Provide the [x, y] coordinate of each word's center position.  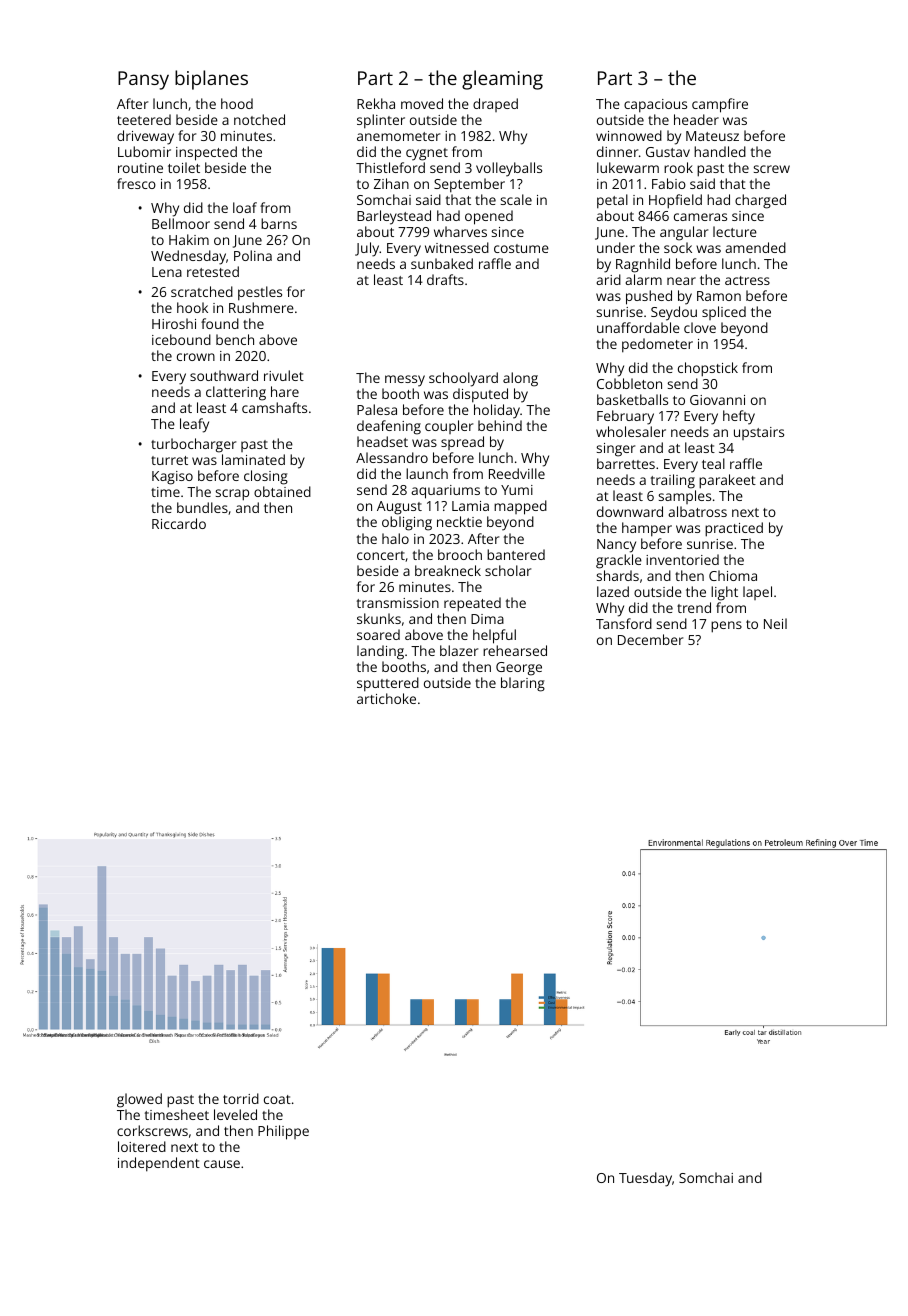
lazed [613, 591]
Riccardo [179, 523]
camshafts [274, 407]
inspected [206, 153]
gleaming [502, 80]
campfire [720, 105]
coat [277, 1099]
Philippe [283, 1132]
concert [381, 555]
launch [427, 473]
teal [713, 463]
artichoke [386, 698]
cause [222, 1164]
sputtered [388, 684]
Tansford [624, 623]
